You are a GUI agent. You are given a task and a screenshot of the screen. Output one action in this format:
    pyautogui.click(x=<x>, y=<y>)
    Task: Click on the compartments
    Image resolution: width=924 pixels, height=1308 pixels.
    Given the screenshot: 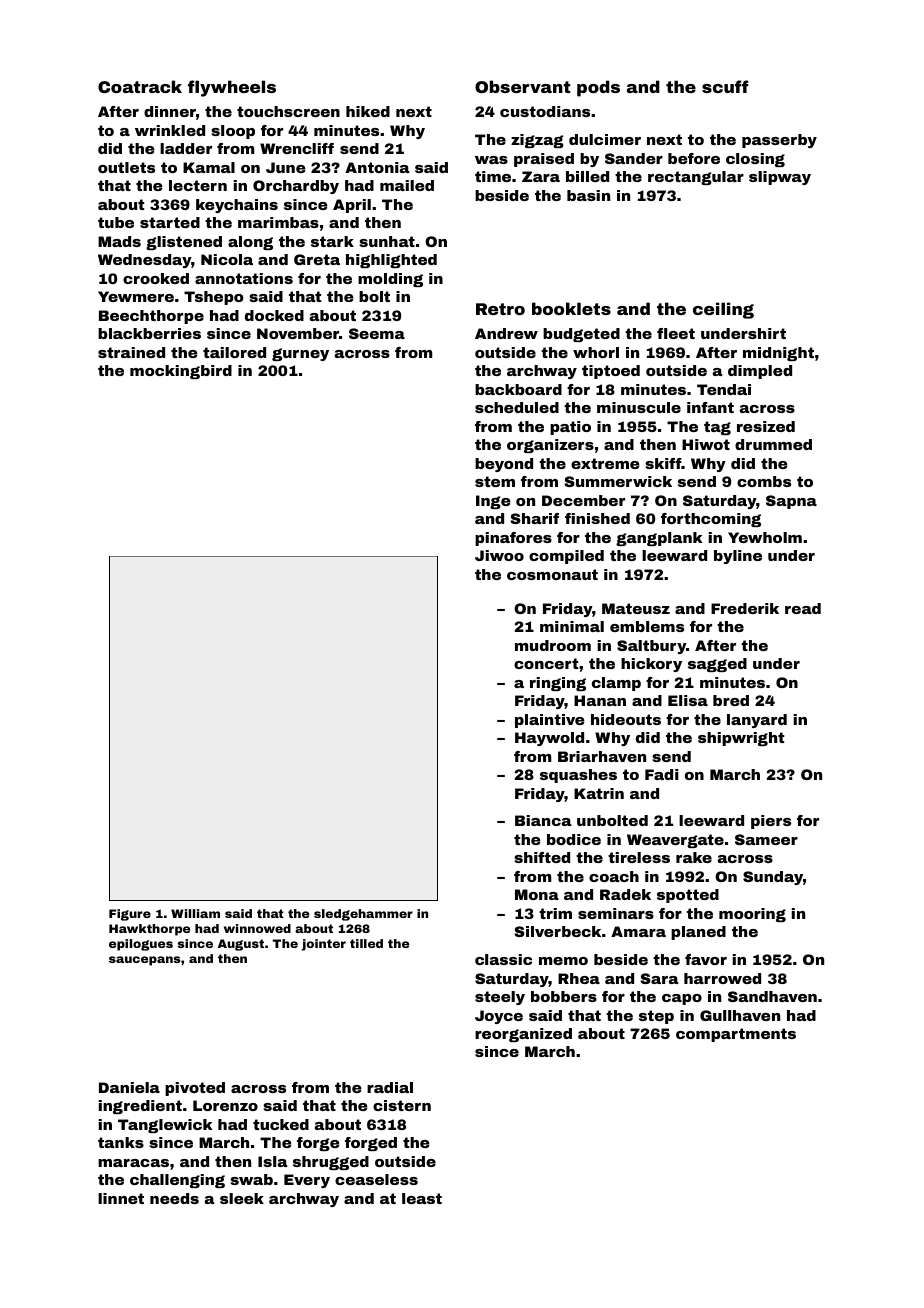 What is the action you would take?
    pyautogui.click(x=736, y=1035)
